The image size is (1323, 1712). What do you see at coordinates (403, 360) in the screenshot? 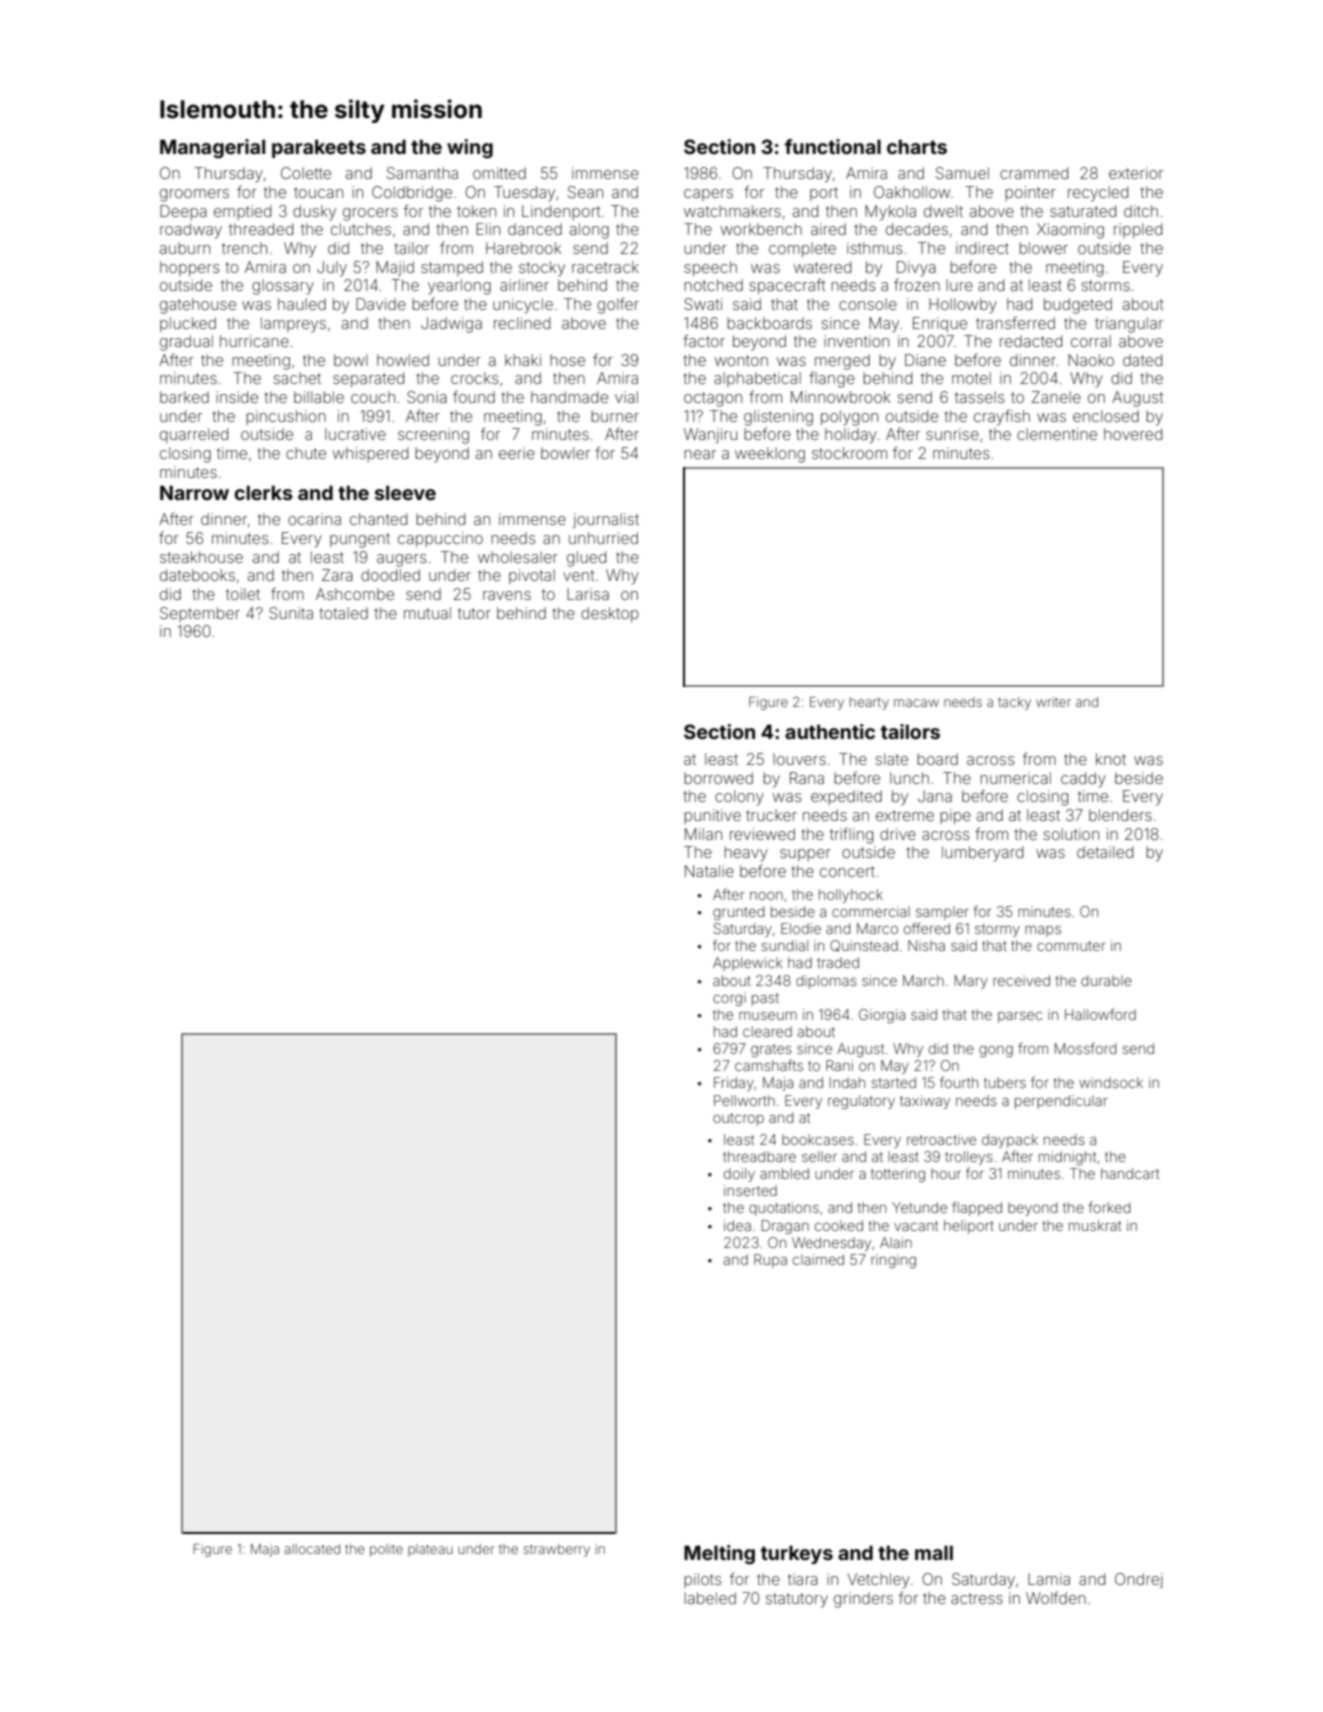
I see `howled` at bounding box center [403, 360].
